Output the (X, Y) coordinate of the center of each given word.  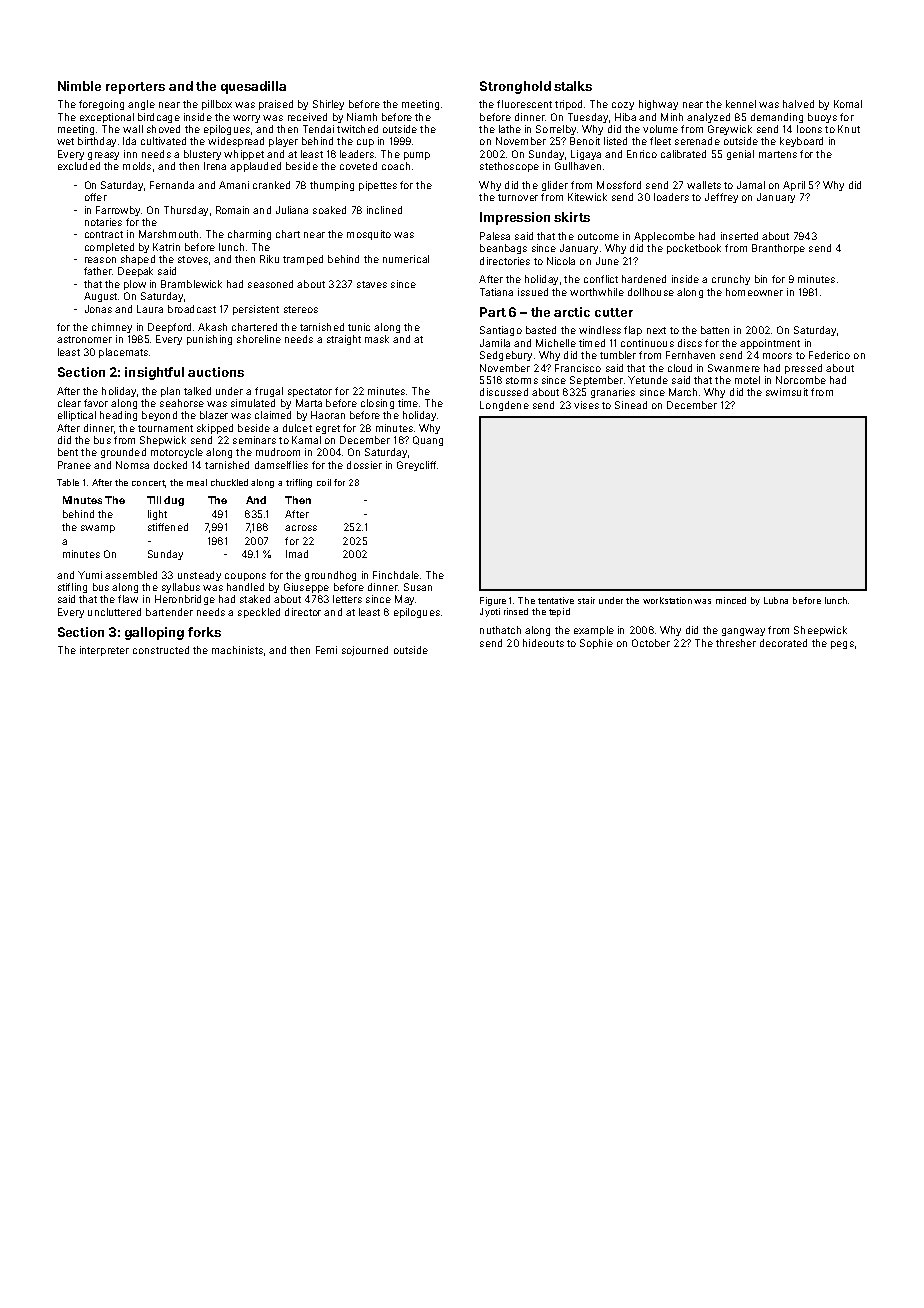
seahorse (182, 403)
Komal (848, 104)
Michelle (556, 343)
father (98, 271)
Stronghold (515, 87)
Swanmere (734, 368)
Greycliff (416, 466)
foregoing (101, 105)
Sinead (631, 405)
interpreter (104, 651)
